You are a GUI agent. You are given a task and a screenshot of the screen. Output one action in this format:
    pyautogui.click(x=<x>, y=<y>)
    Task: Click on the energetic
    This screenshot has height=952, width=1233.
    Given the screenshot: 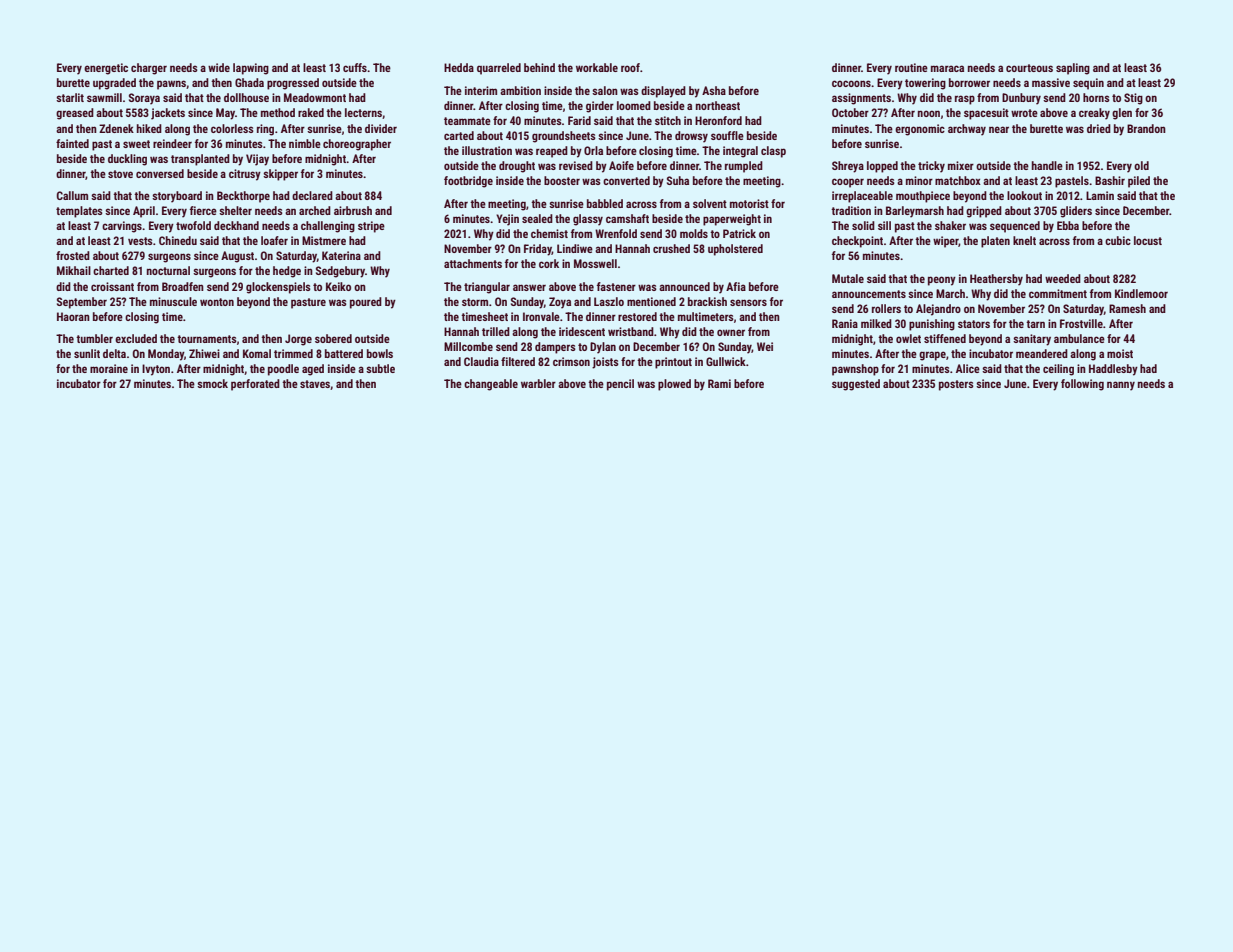 What is the action you would take?
    pyautogui.click(x=106, y=69)
